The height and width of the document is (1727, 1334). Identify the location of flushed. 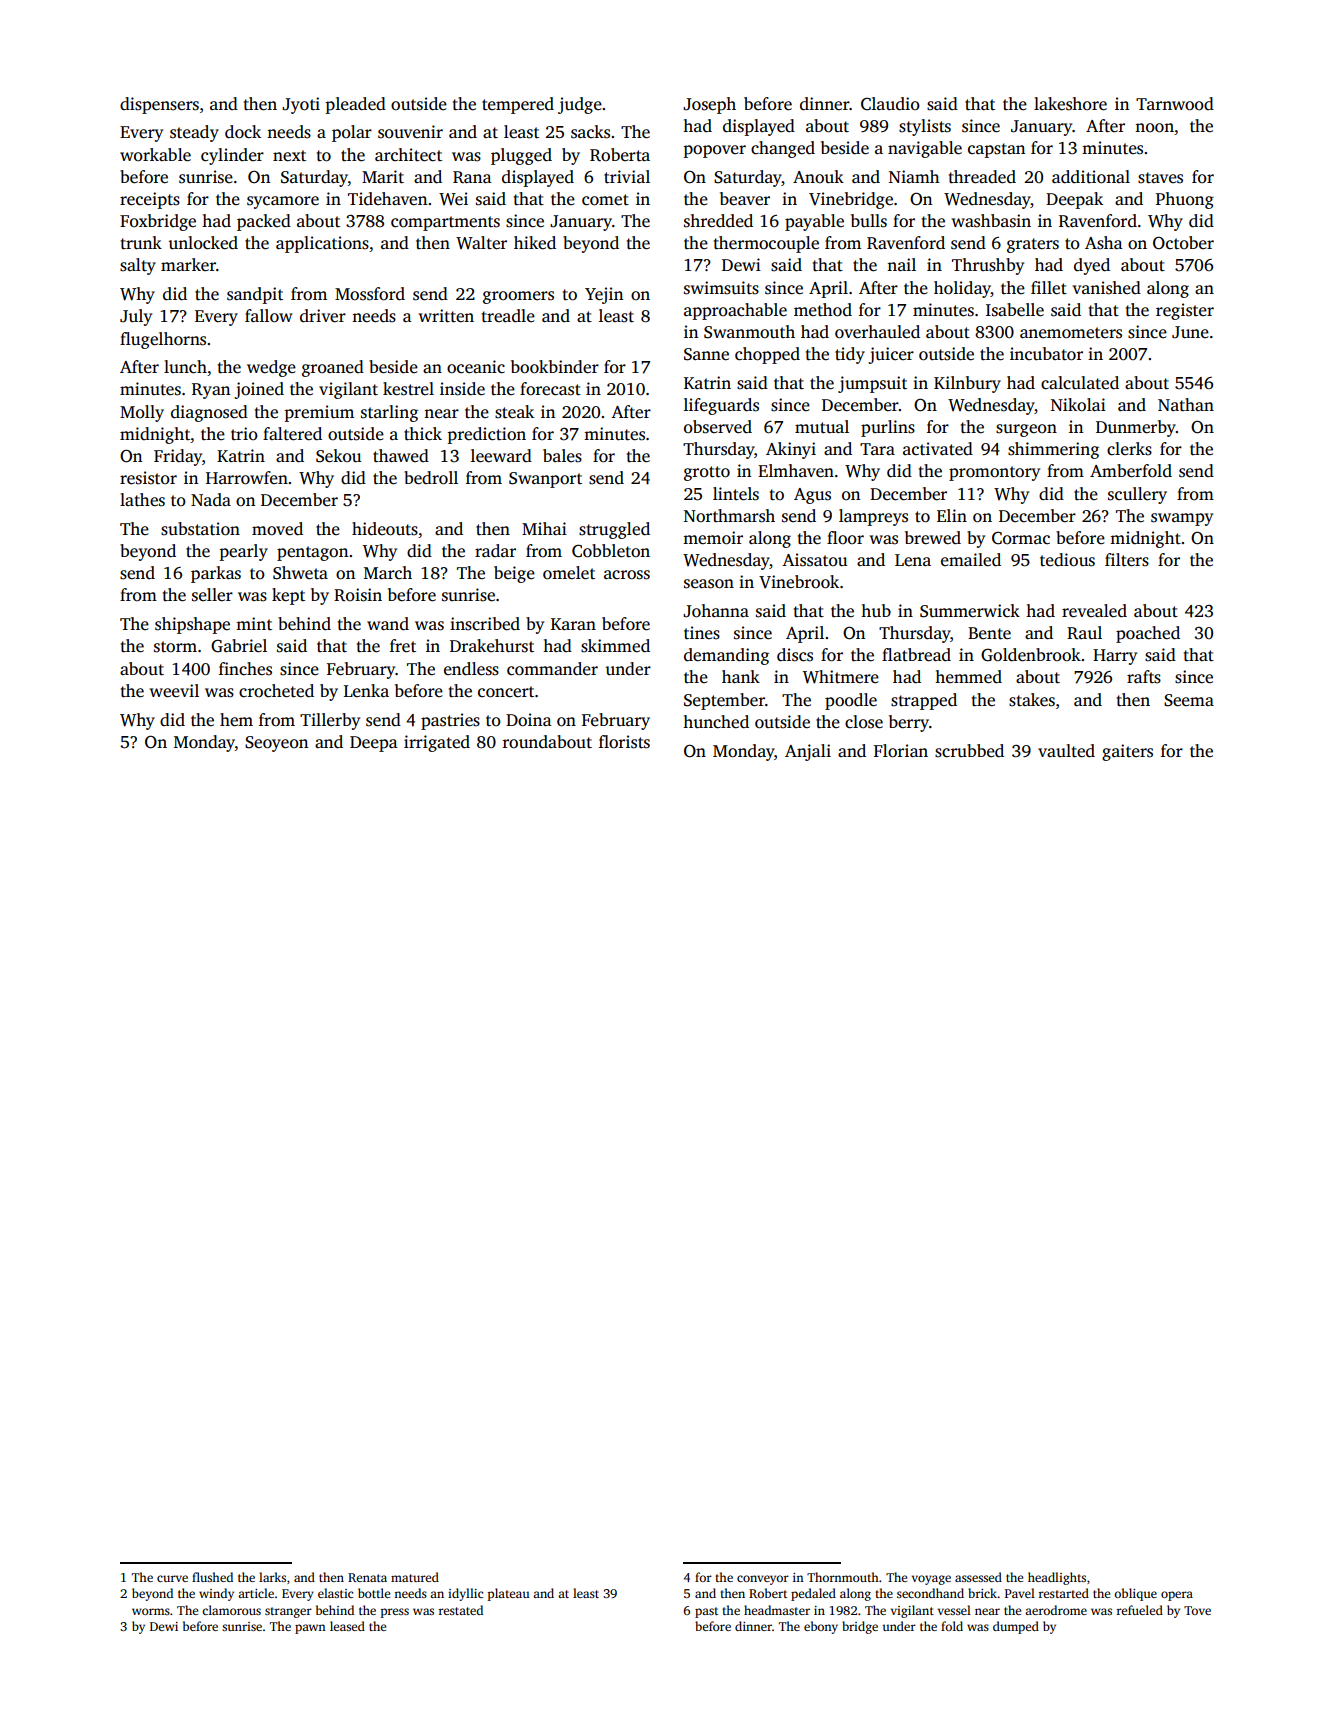
(212, 1577).
